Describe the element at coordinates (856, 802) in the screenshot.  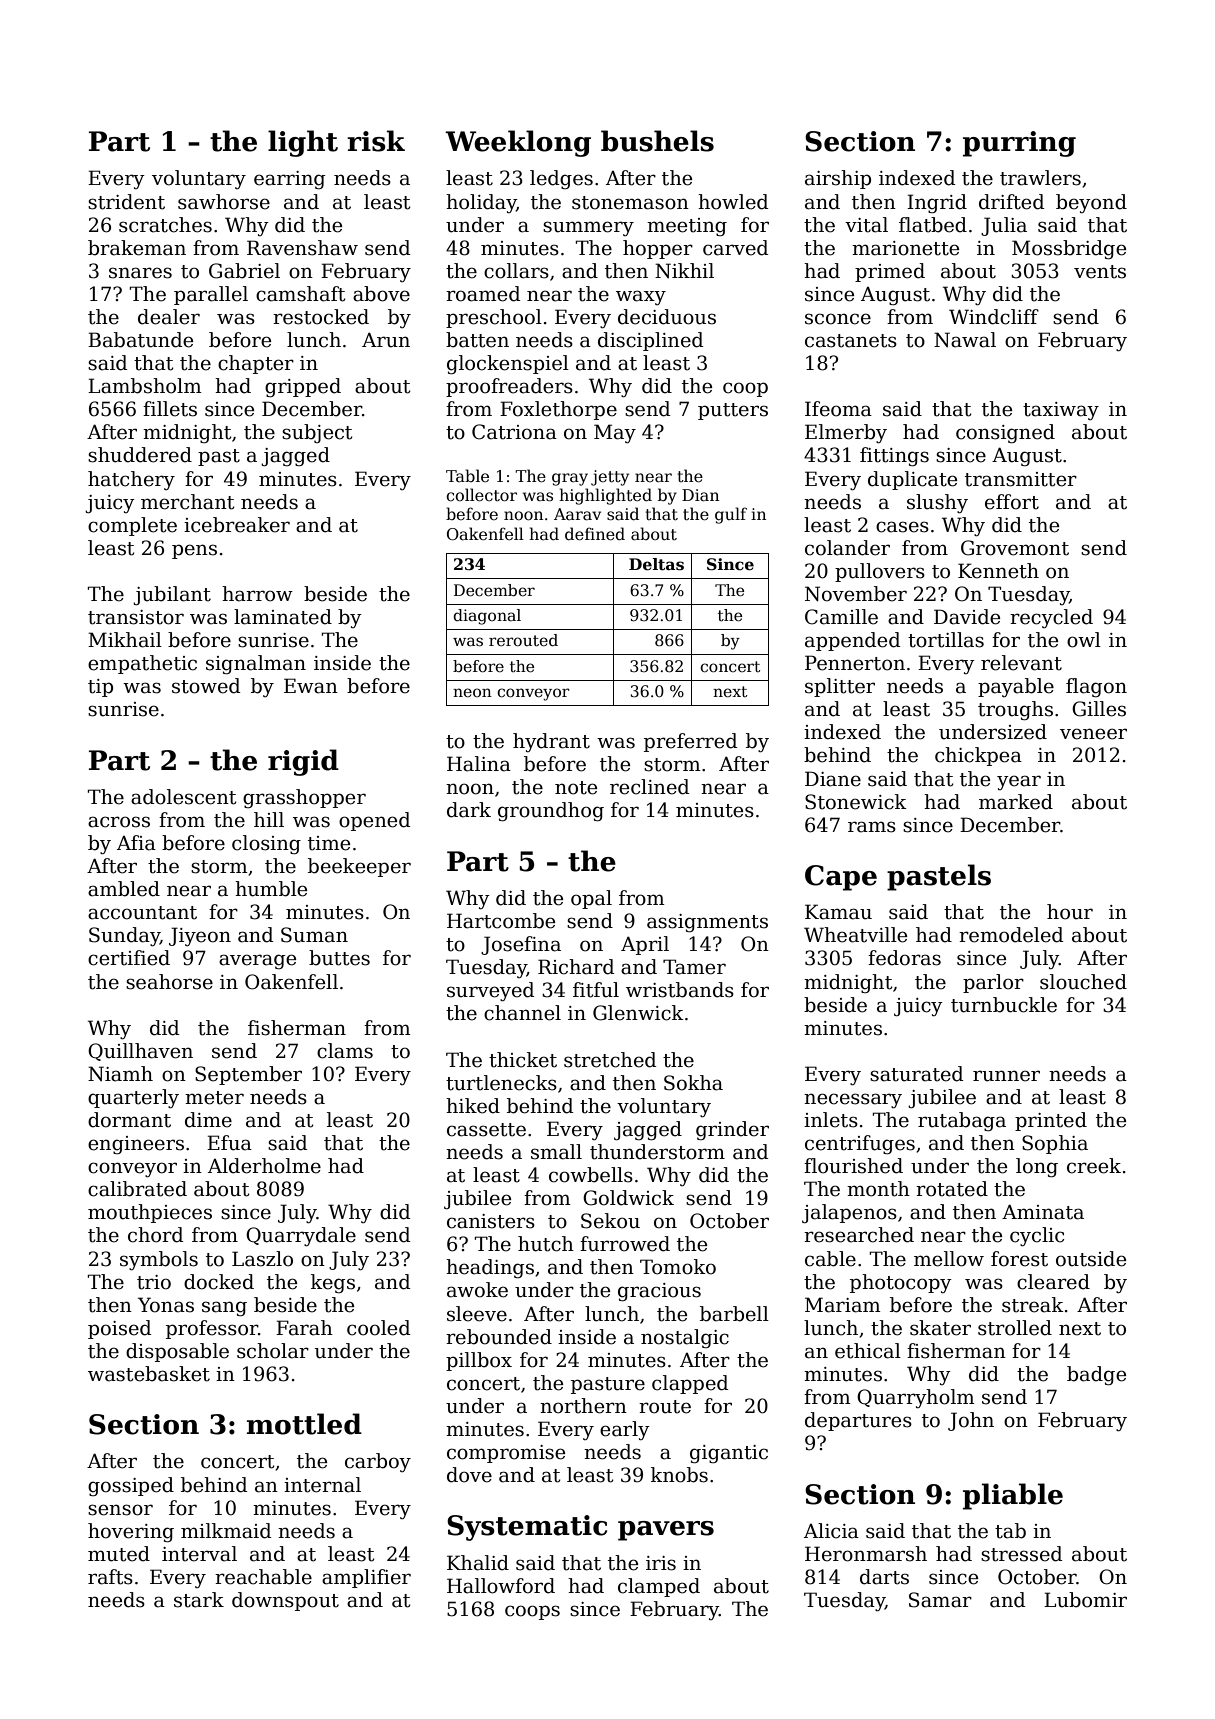
I see `Stonewick` at that location.
